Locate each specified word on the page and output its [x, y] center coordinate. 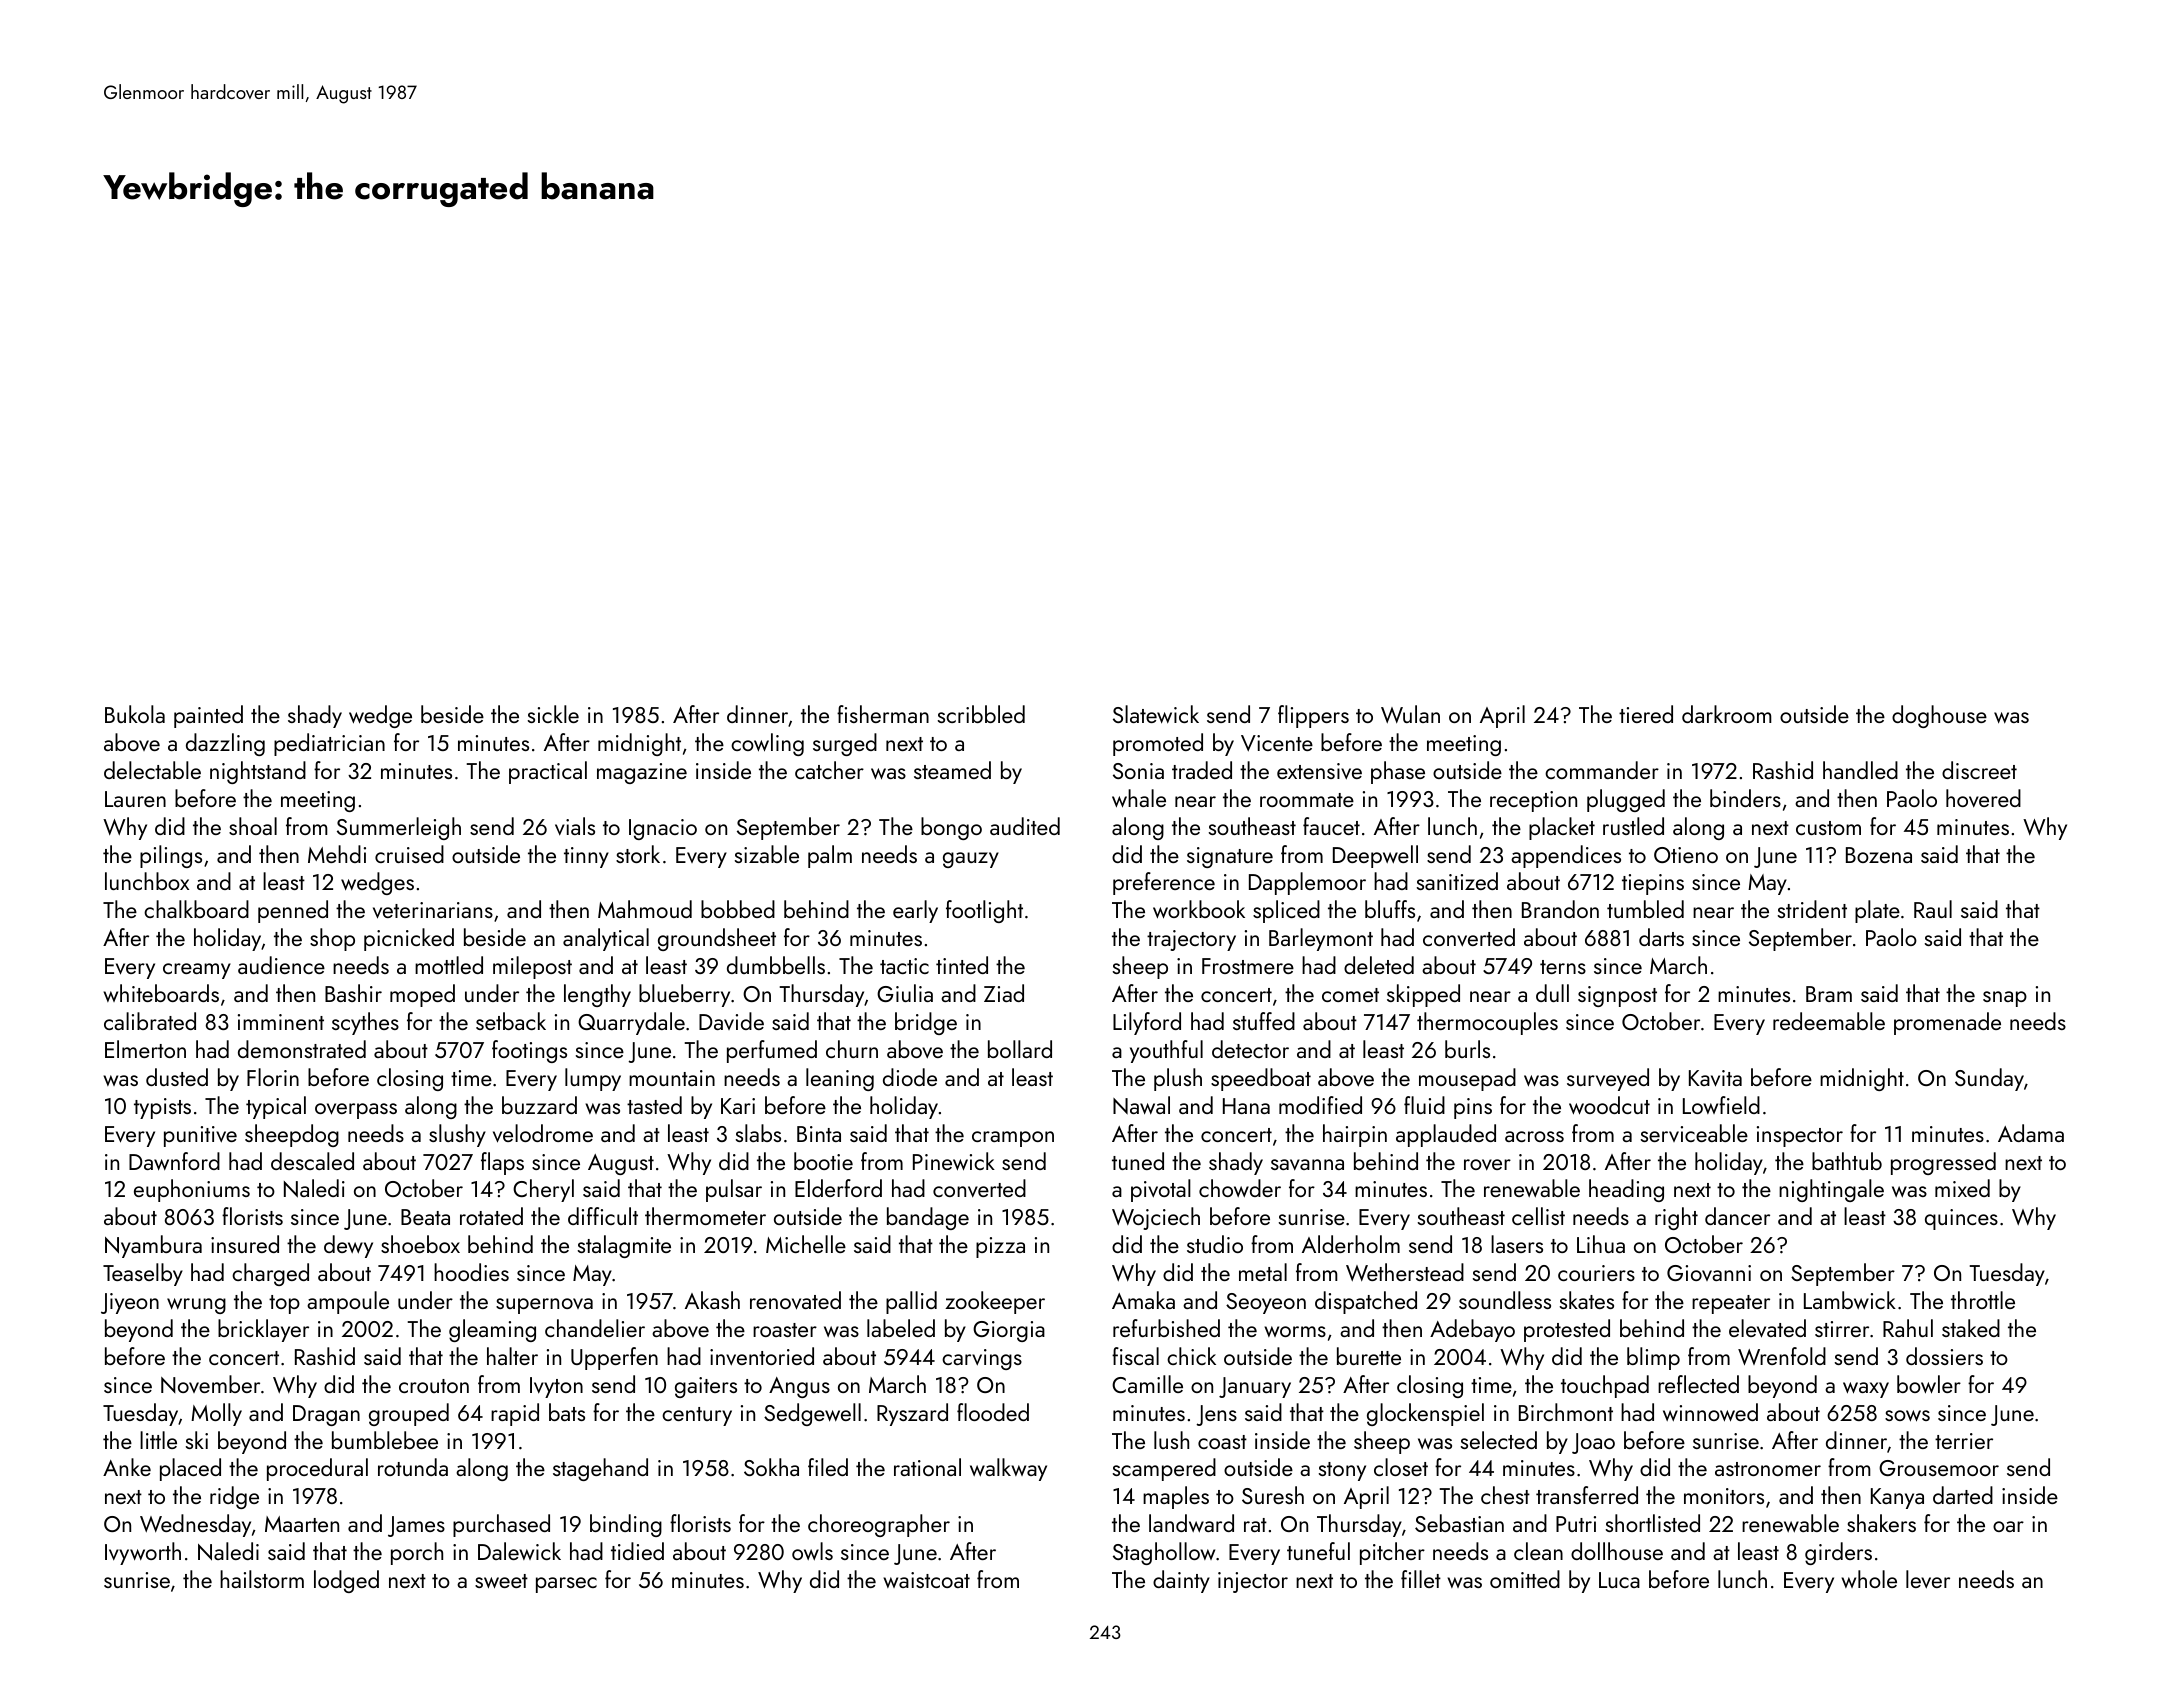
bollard [1020, 1049]
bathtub [1847, 1161]
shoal [253, 826]
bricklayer [263, 1330]
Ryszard [912, 1414]
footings [529, 1051]
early [915, 911]
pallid [911, 1302]
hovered [1983, 798]
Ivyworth [143, 1553]
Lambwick [1850, 1300]
